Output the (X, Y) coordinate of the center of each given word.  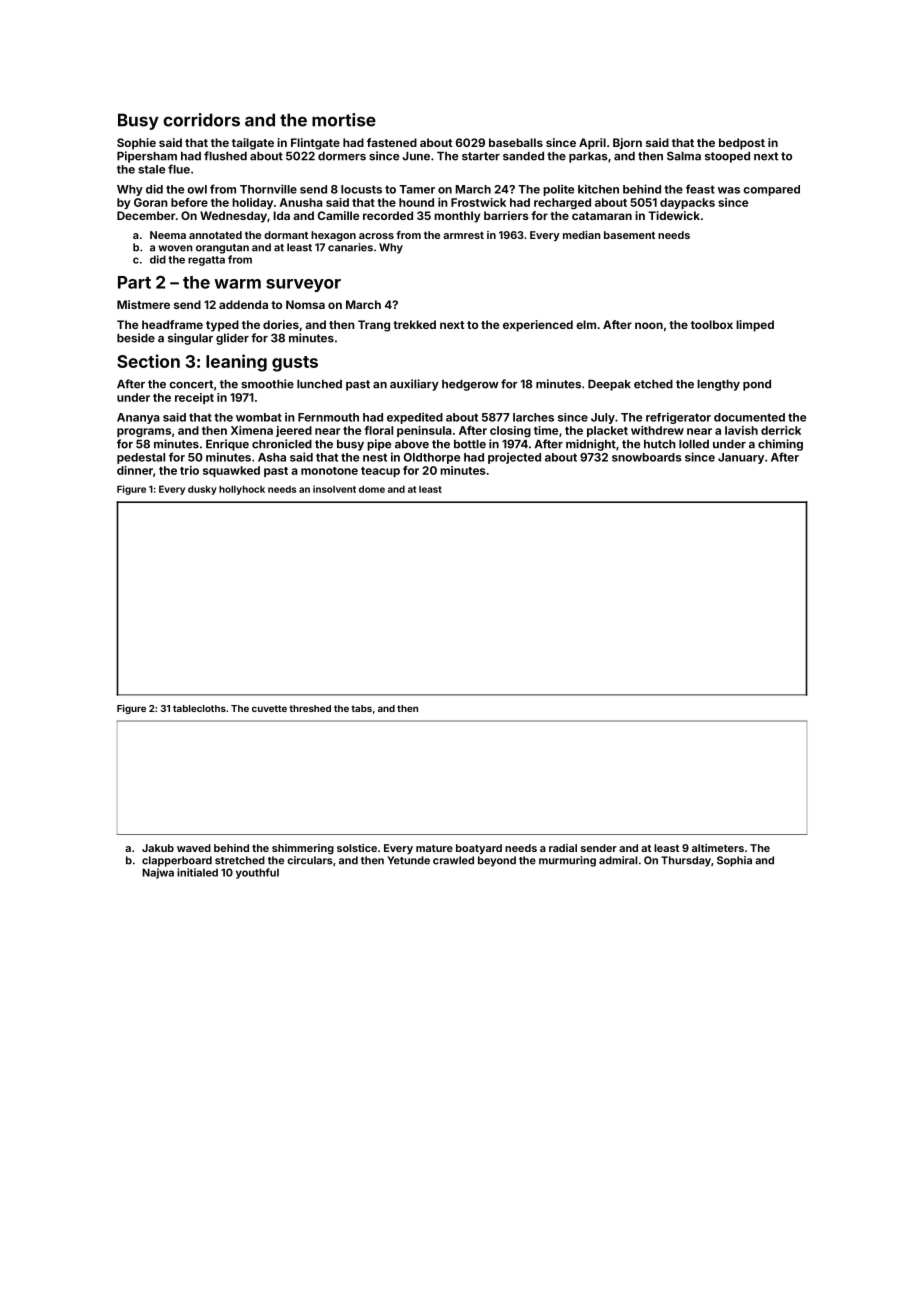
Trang (374, 326)
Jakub (158, 848)
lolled (694, 444)
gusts (295, 364)
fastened (392, 142)
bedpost (742, 144)
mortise (344, 120)
